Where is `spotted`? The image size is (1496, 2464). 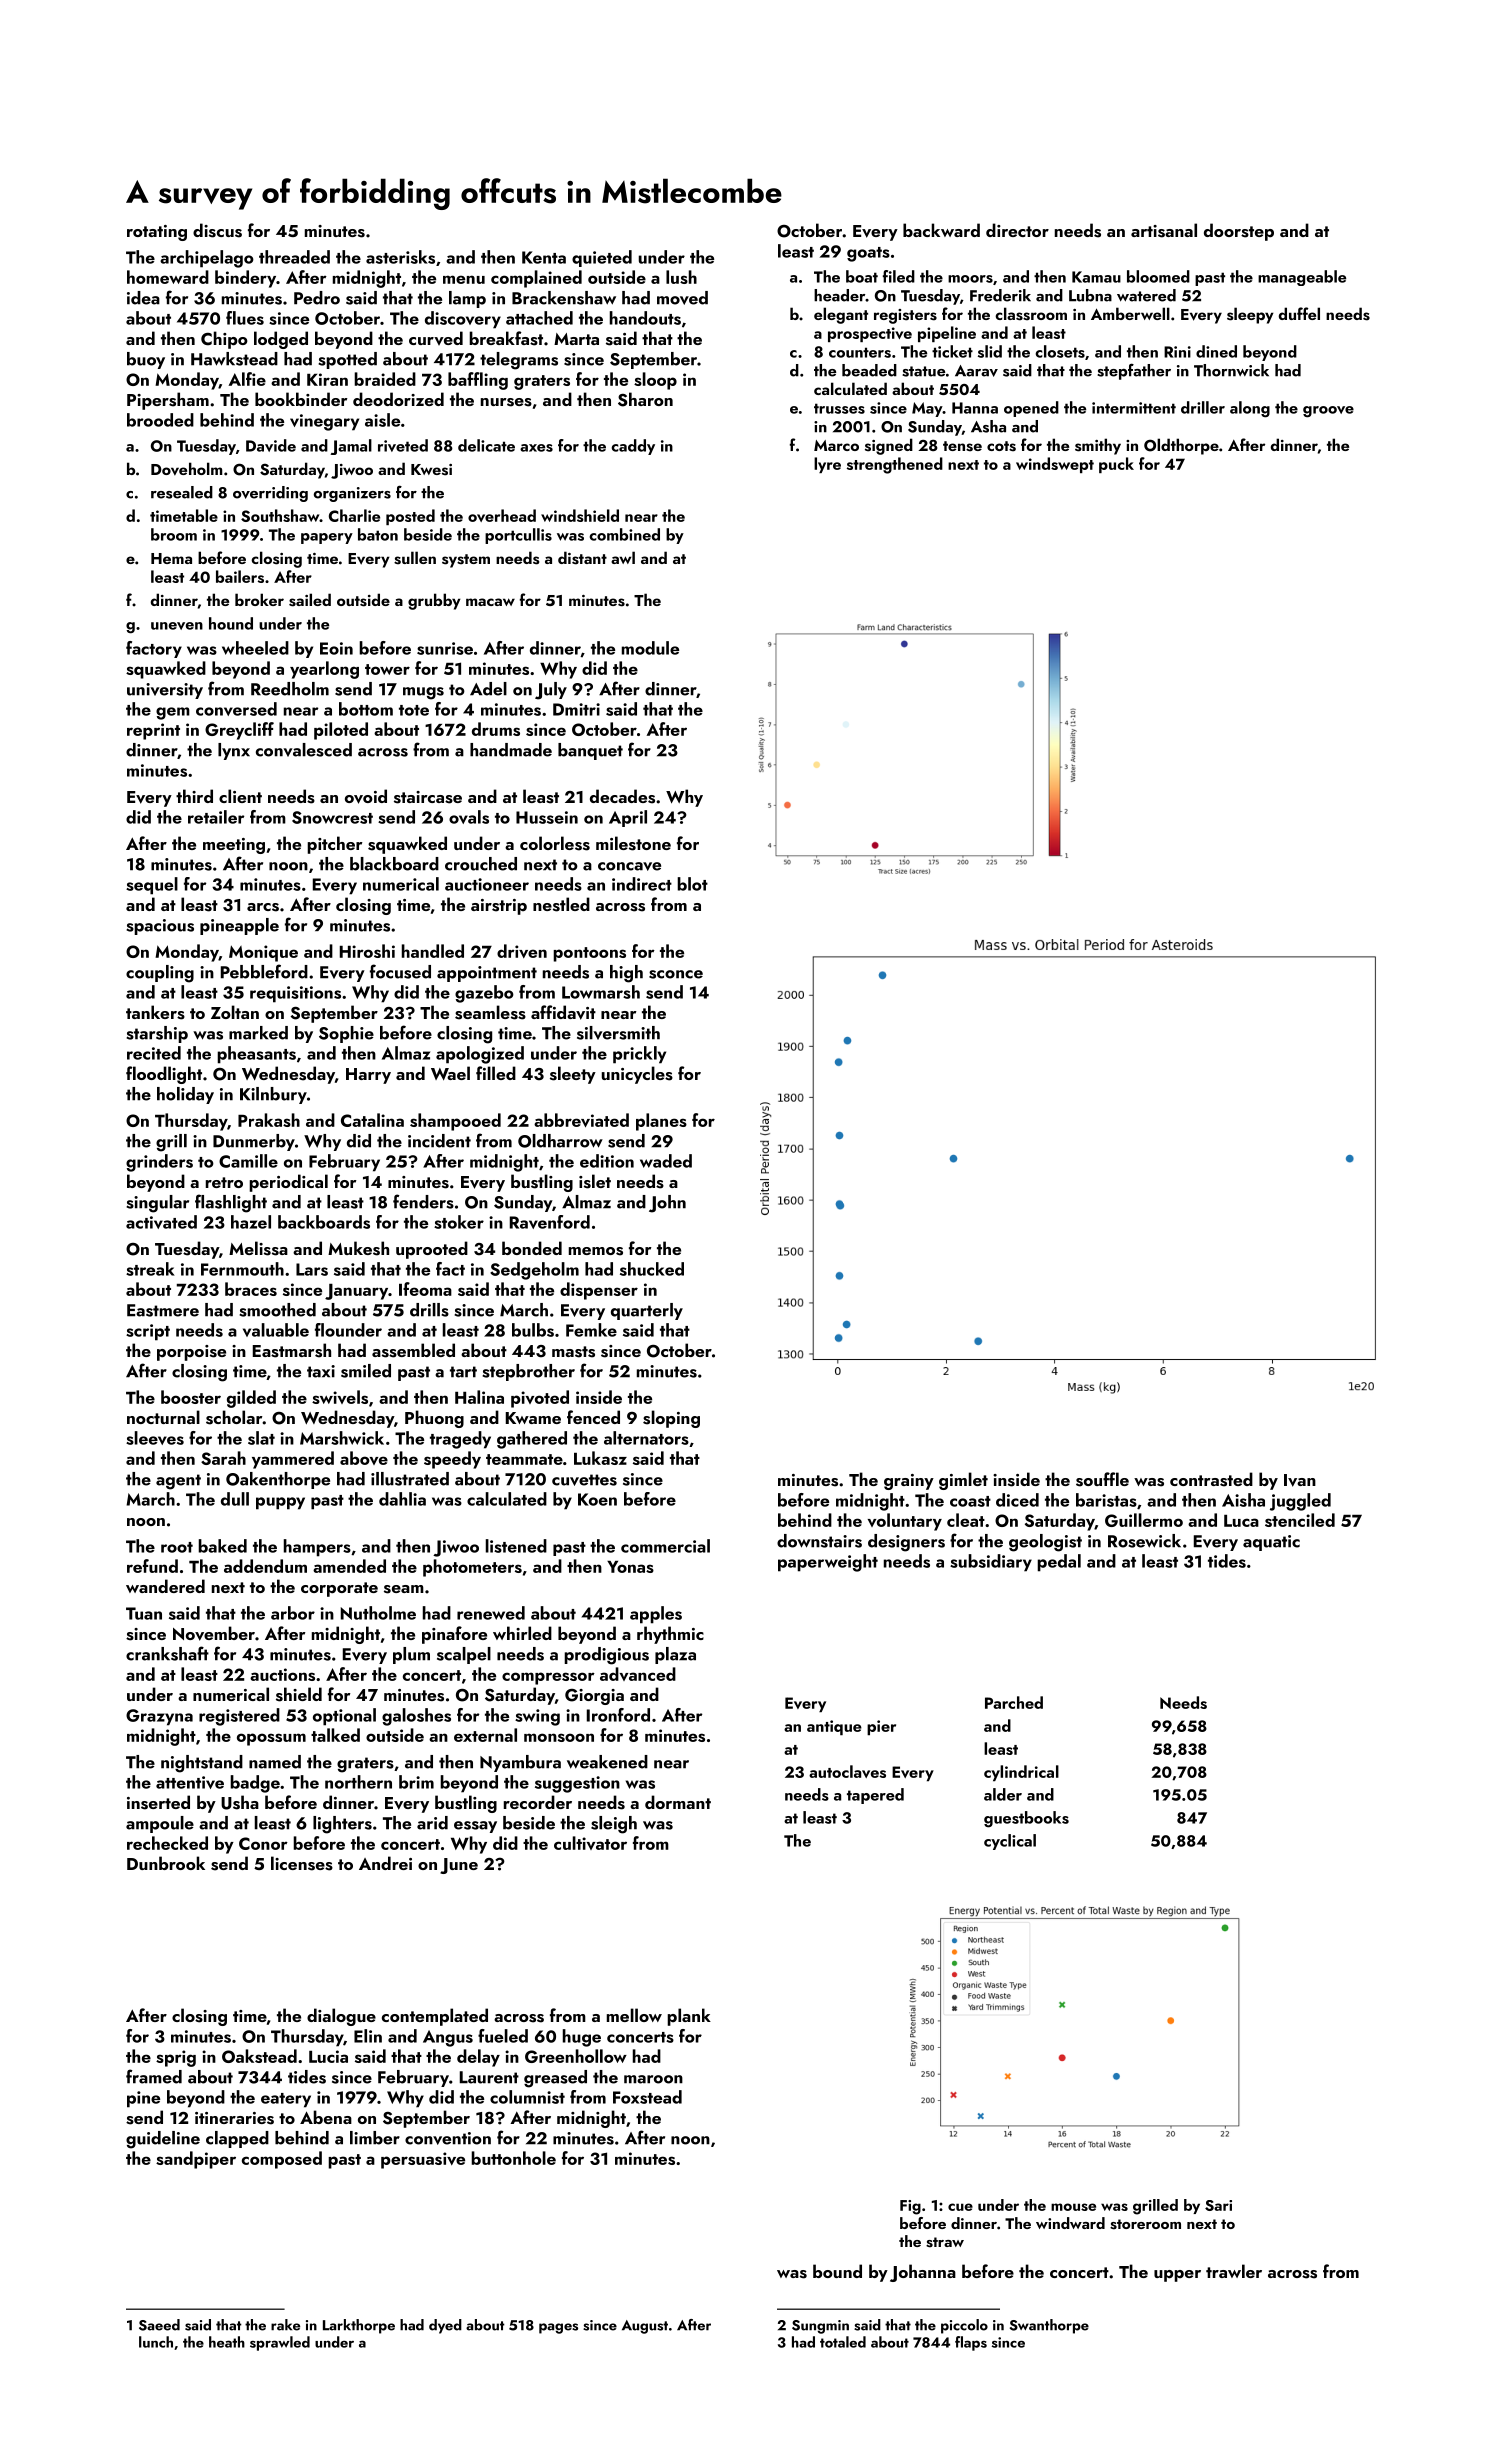 spotted is located at coordinates (347, 360).
